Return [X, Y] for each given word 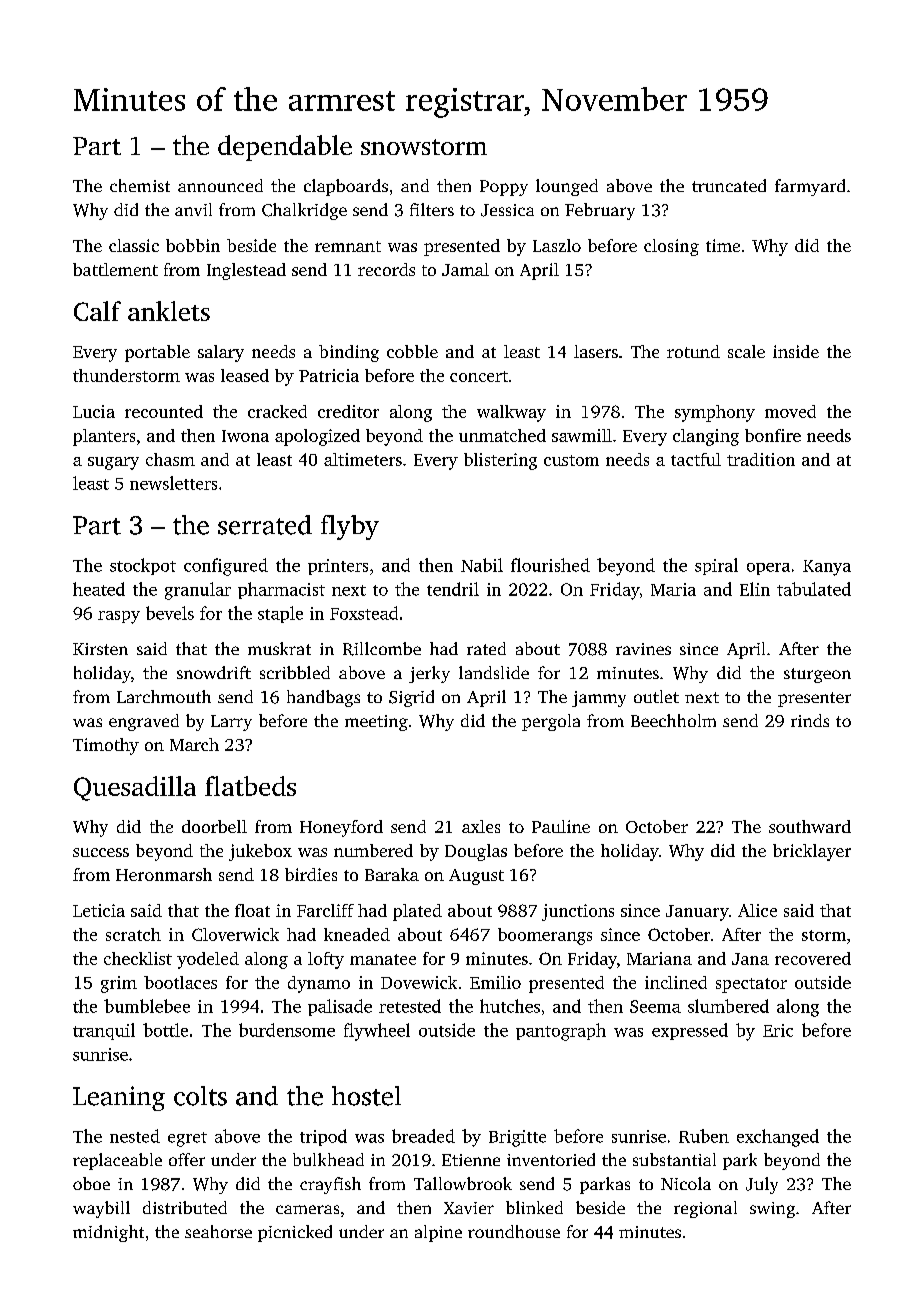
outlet [656, 696]
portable [157, 353]
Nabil [482, 565]
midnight [108, 1233]
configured [226, 567]
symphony [715, 413]
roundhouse [514, 1231]
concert [479, 376]
